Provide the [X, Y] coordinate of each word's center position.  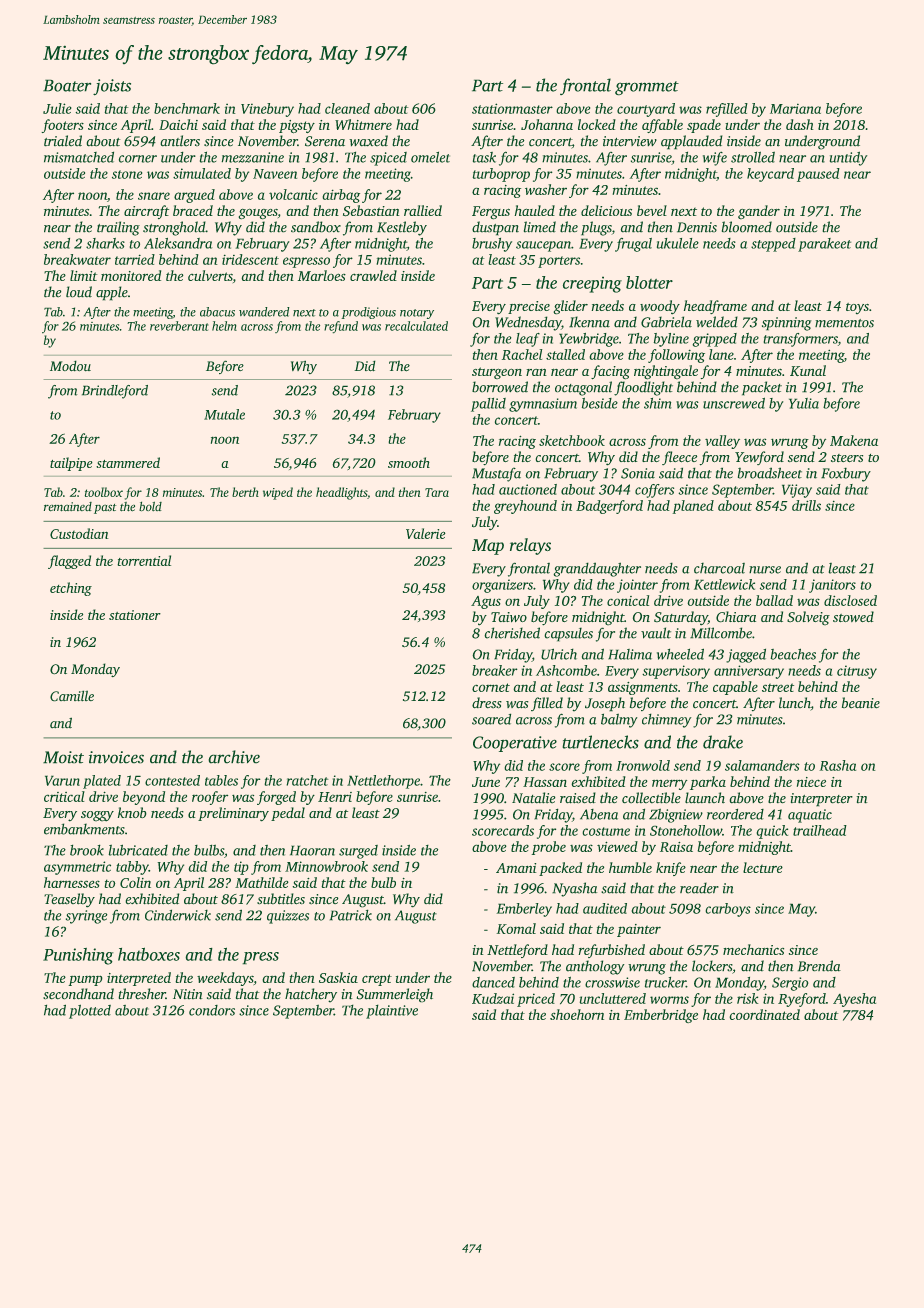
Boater [67, 85]
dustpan [495, 228]
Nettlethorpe [383, 782]
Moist [63, 757]
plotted [90, 1011]
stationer [135, 615]
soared [491, 719]
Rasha [837, 765]
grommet [647, 88]
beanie [861, 703]
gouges [257, 214]
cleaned [347, 108]
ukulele [678, 243]
